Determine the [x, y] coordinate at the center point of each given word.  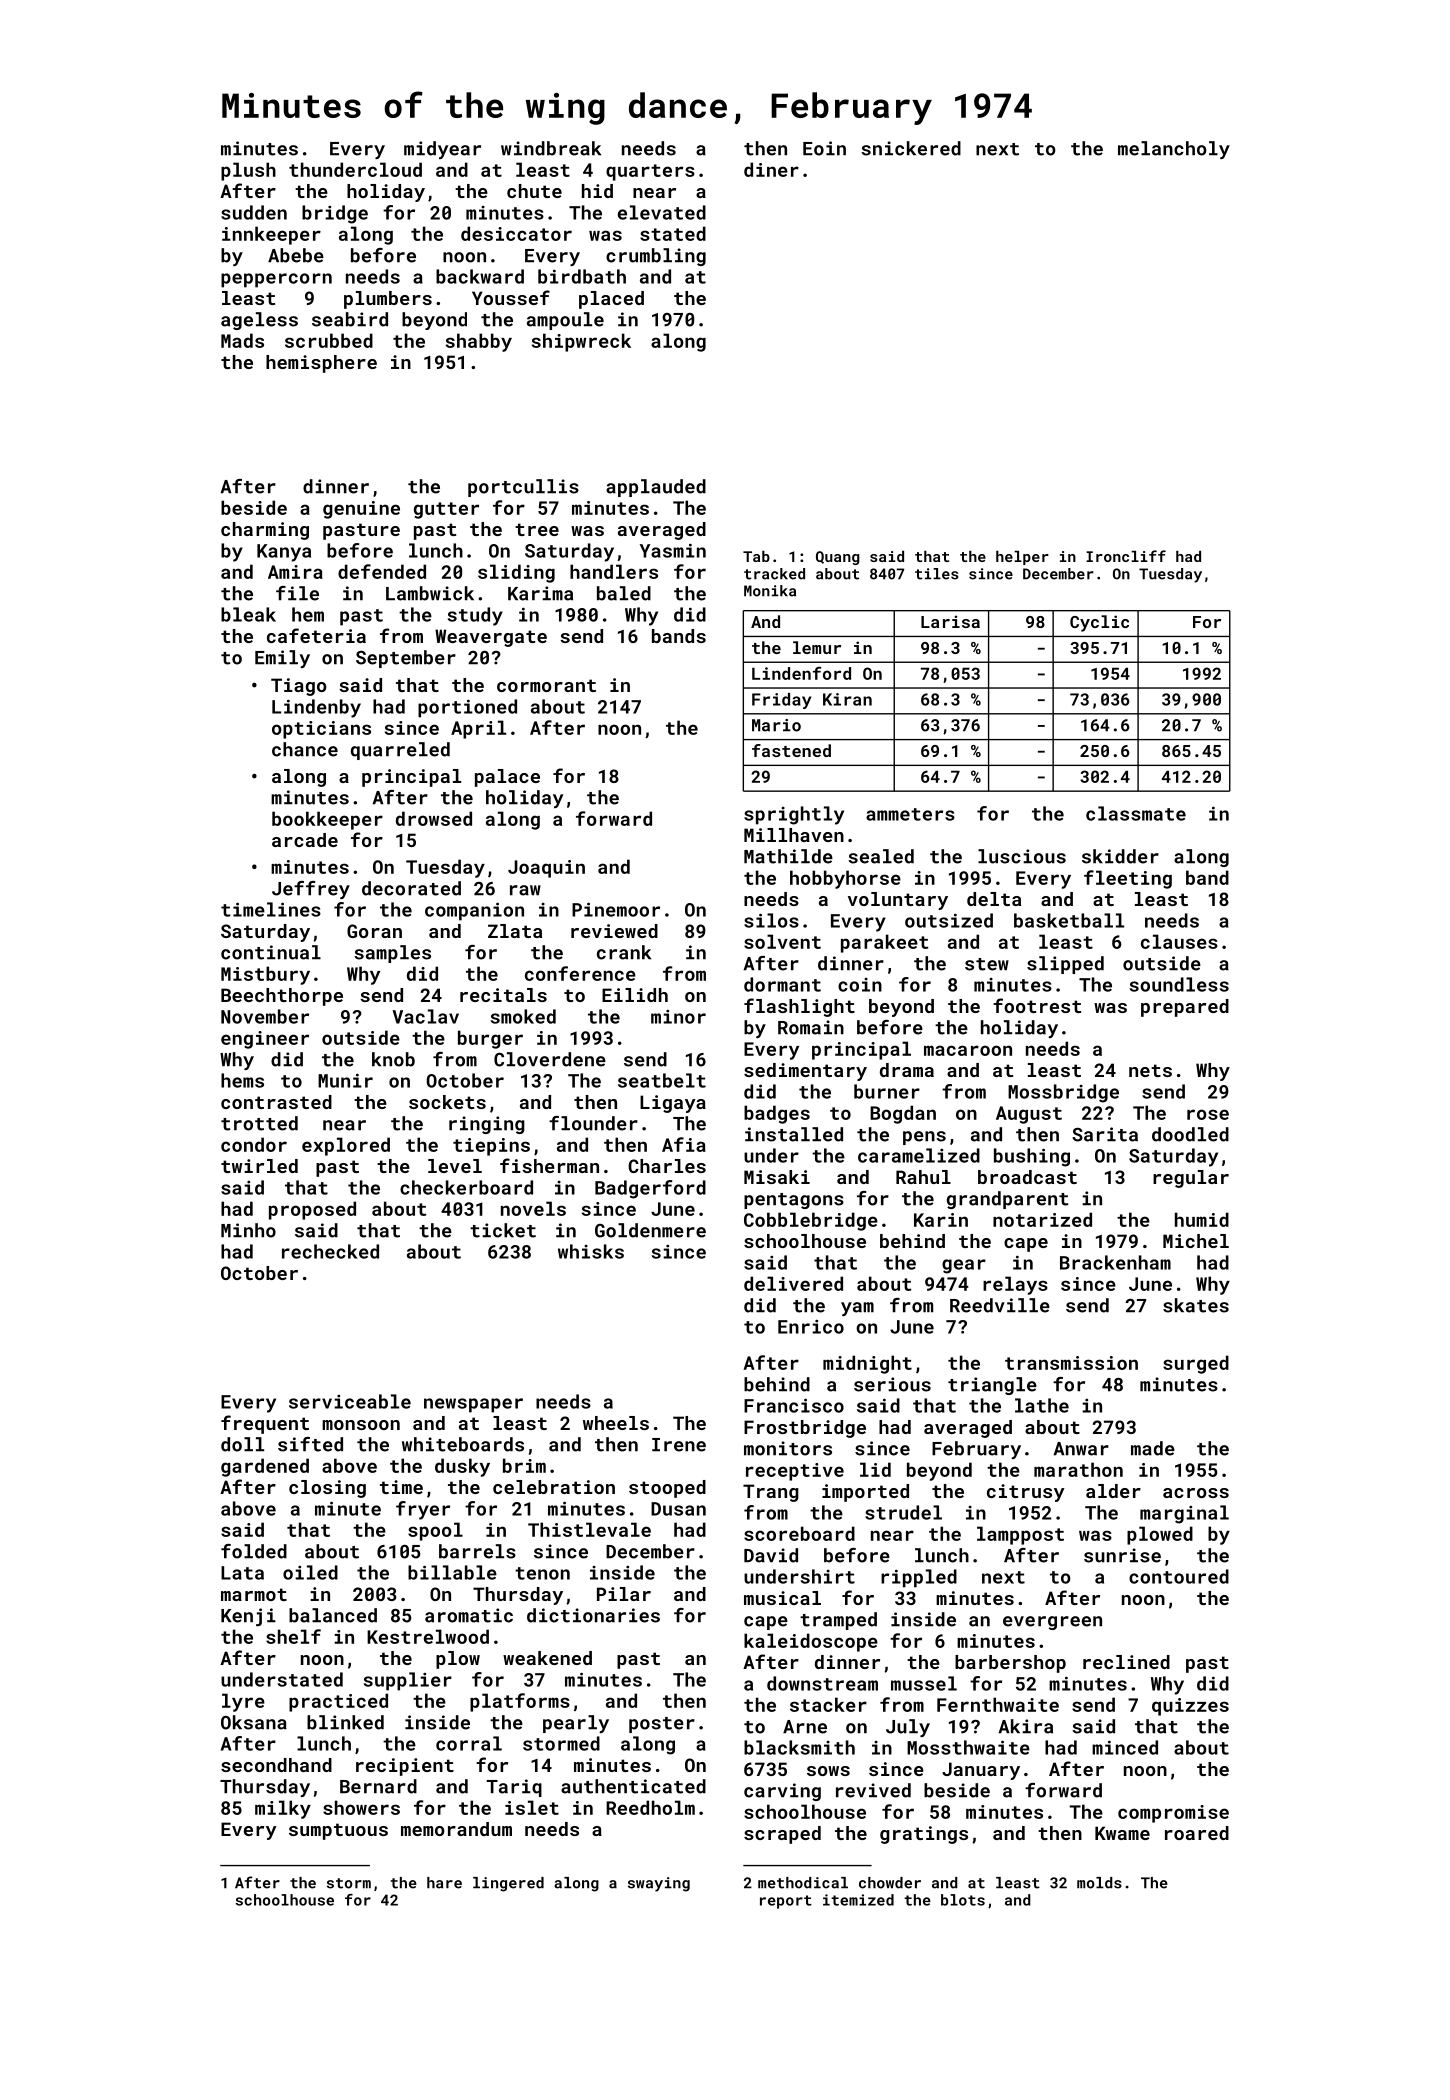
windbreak [551, 148]
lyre [243, 1702]
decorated [411, 888]
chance [305, 749]
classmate [1136, 813]
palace [507, 778]
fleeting [1128, 879]
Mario [776, 725]
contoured [1179, 1576]
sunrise [1122, 1555]
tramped [838, 1621]
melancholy [1174, 150]
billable [452, 1572]
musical [782, 1598]
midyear [442, 150]
